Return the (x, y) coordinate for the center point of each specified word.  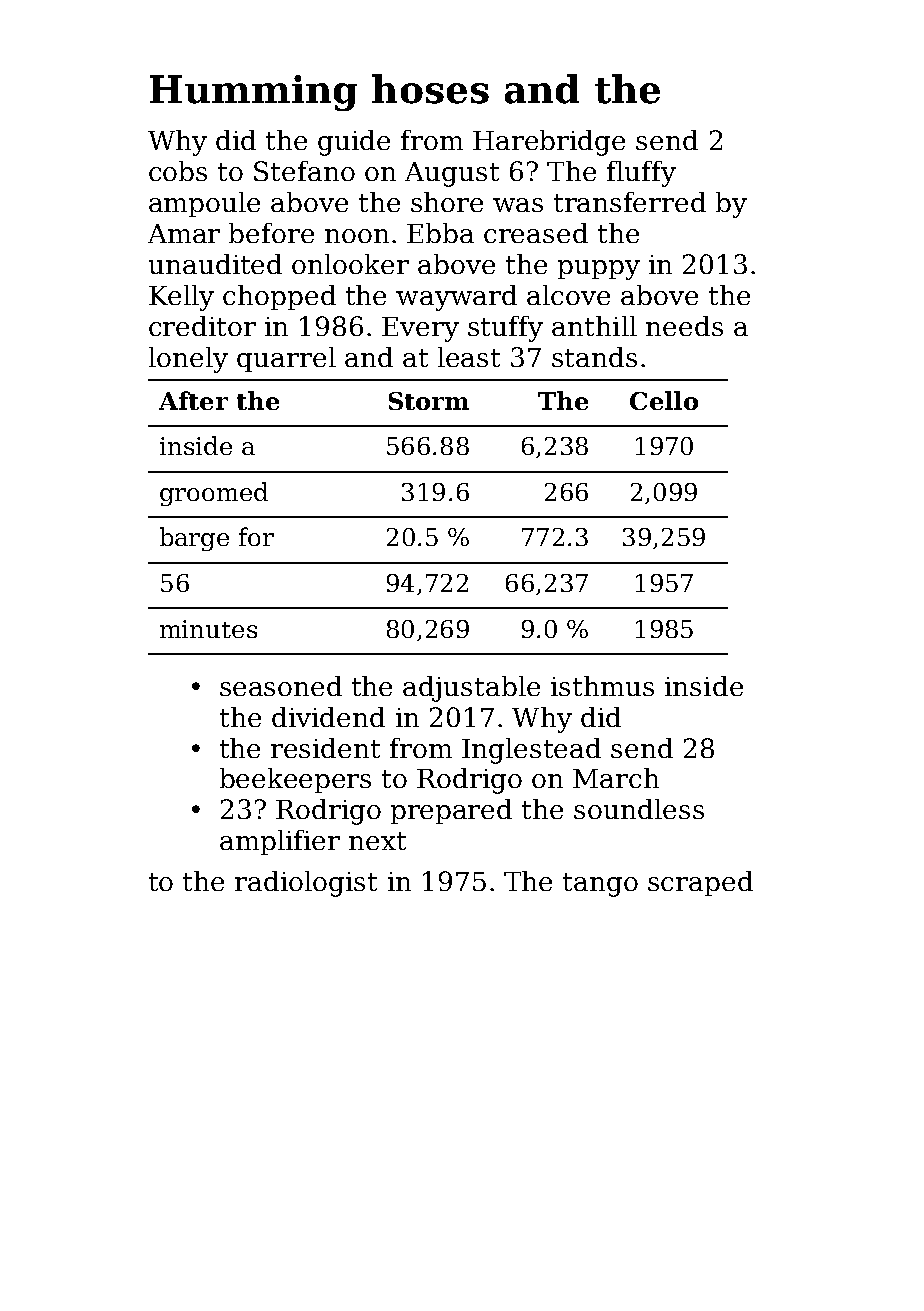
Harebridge (549, 143)
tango (600, 885)
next (377, 841)
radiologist (306, 884)
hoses (430, 89)
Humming (253, 93)
